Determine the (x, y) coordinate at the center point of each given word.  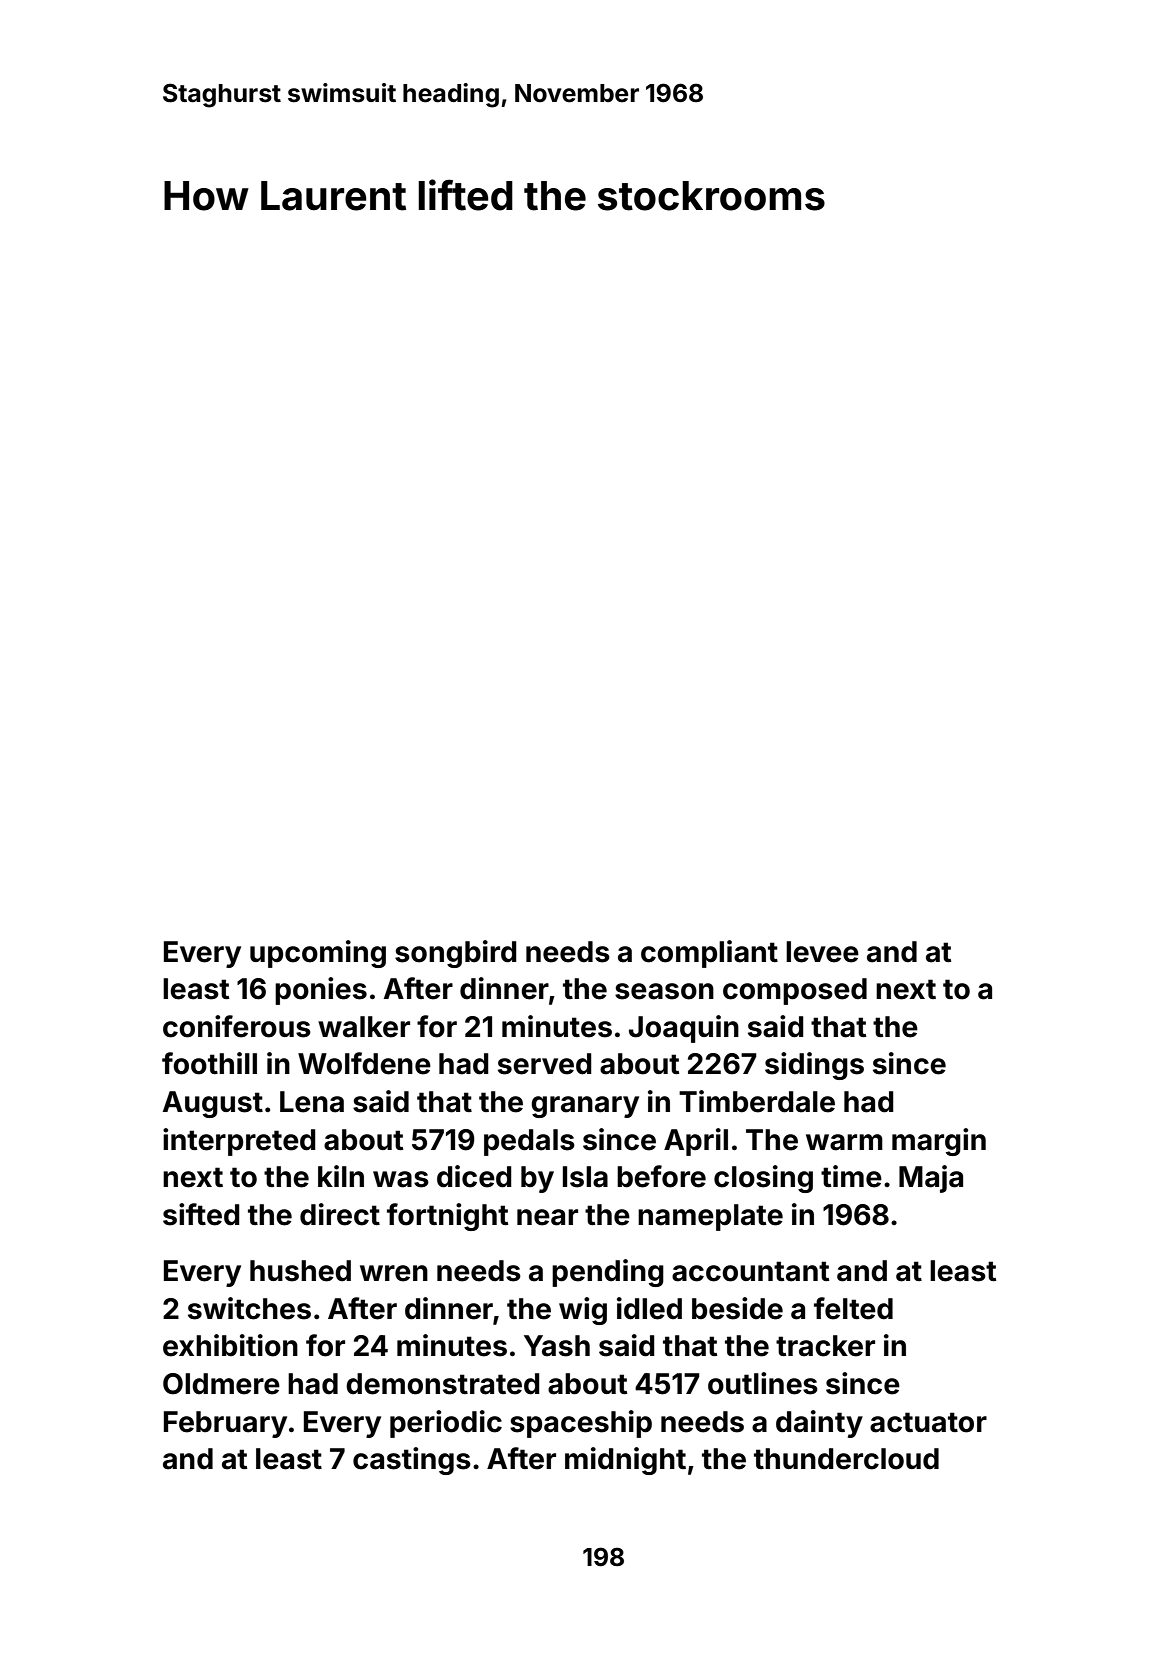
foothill (209, 1063)
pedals (529, 1142)
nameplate (710, 1217)
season (664, 991)
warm (844, 1142)
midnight (625, 1461)
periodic (446, 1424)
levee (822, 952)
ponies (321, 991)
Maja (931, 1179)
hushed (300, 1271)
